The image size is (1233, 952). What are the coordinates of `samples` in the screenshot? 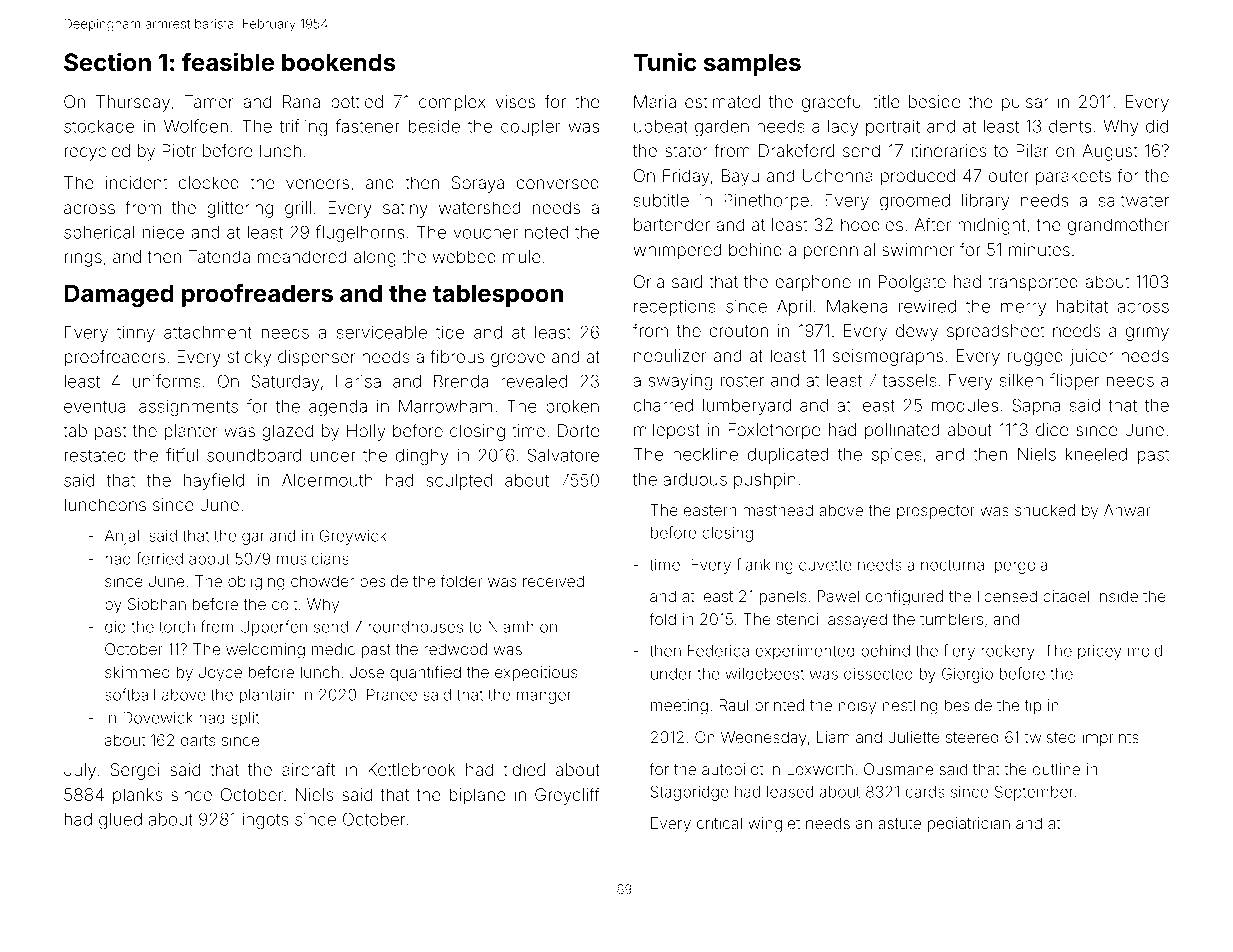 It's located at (752, 64).
